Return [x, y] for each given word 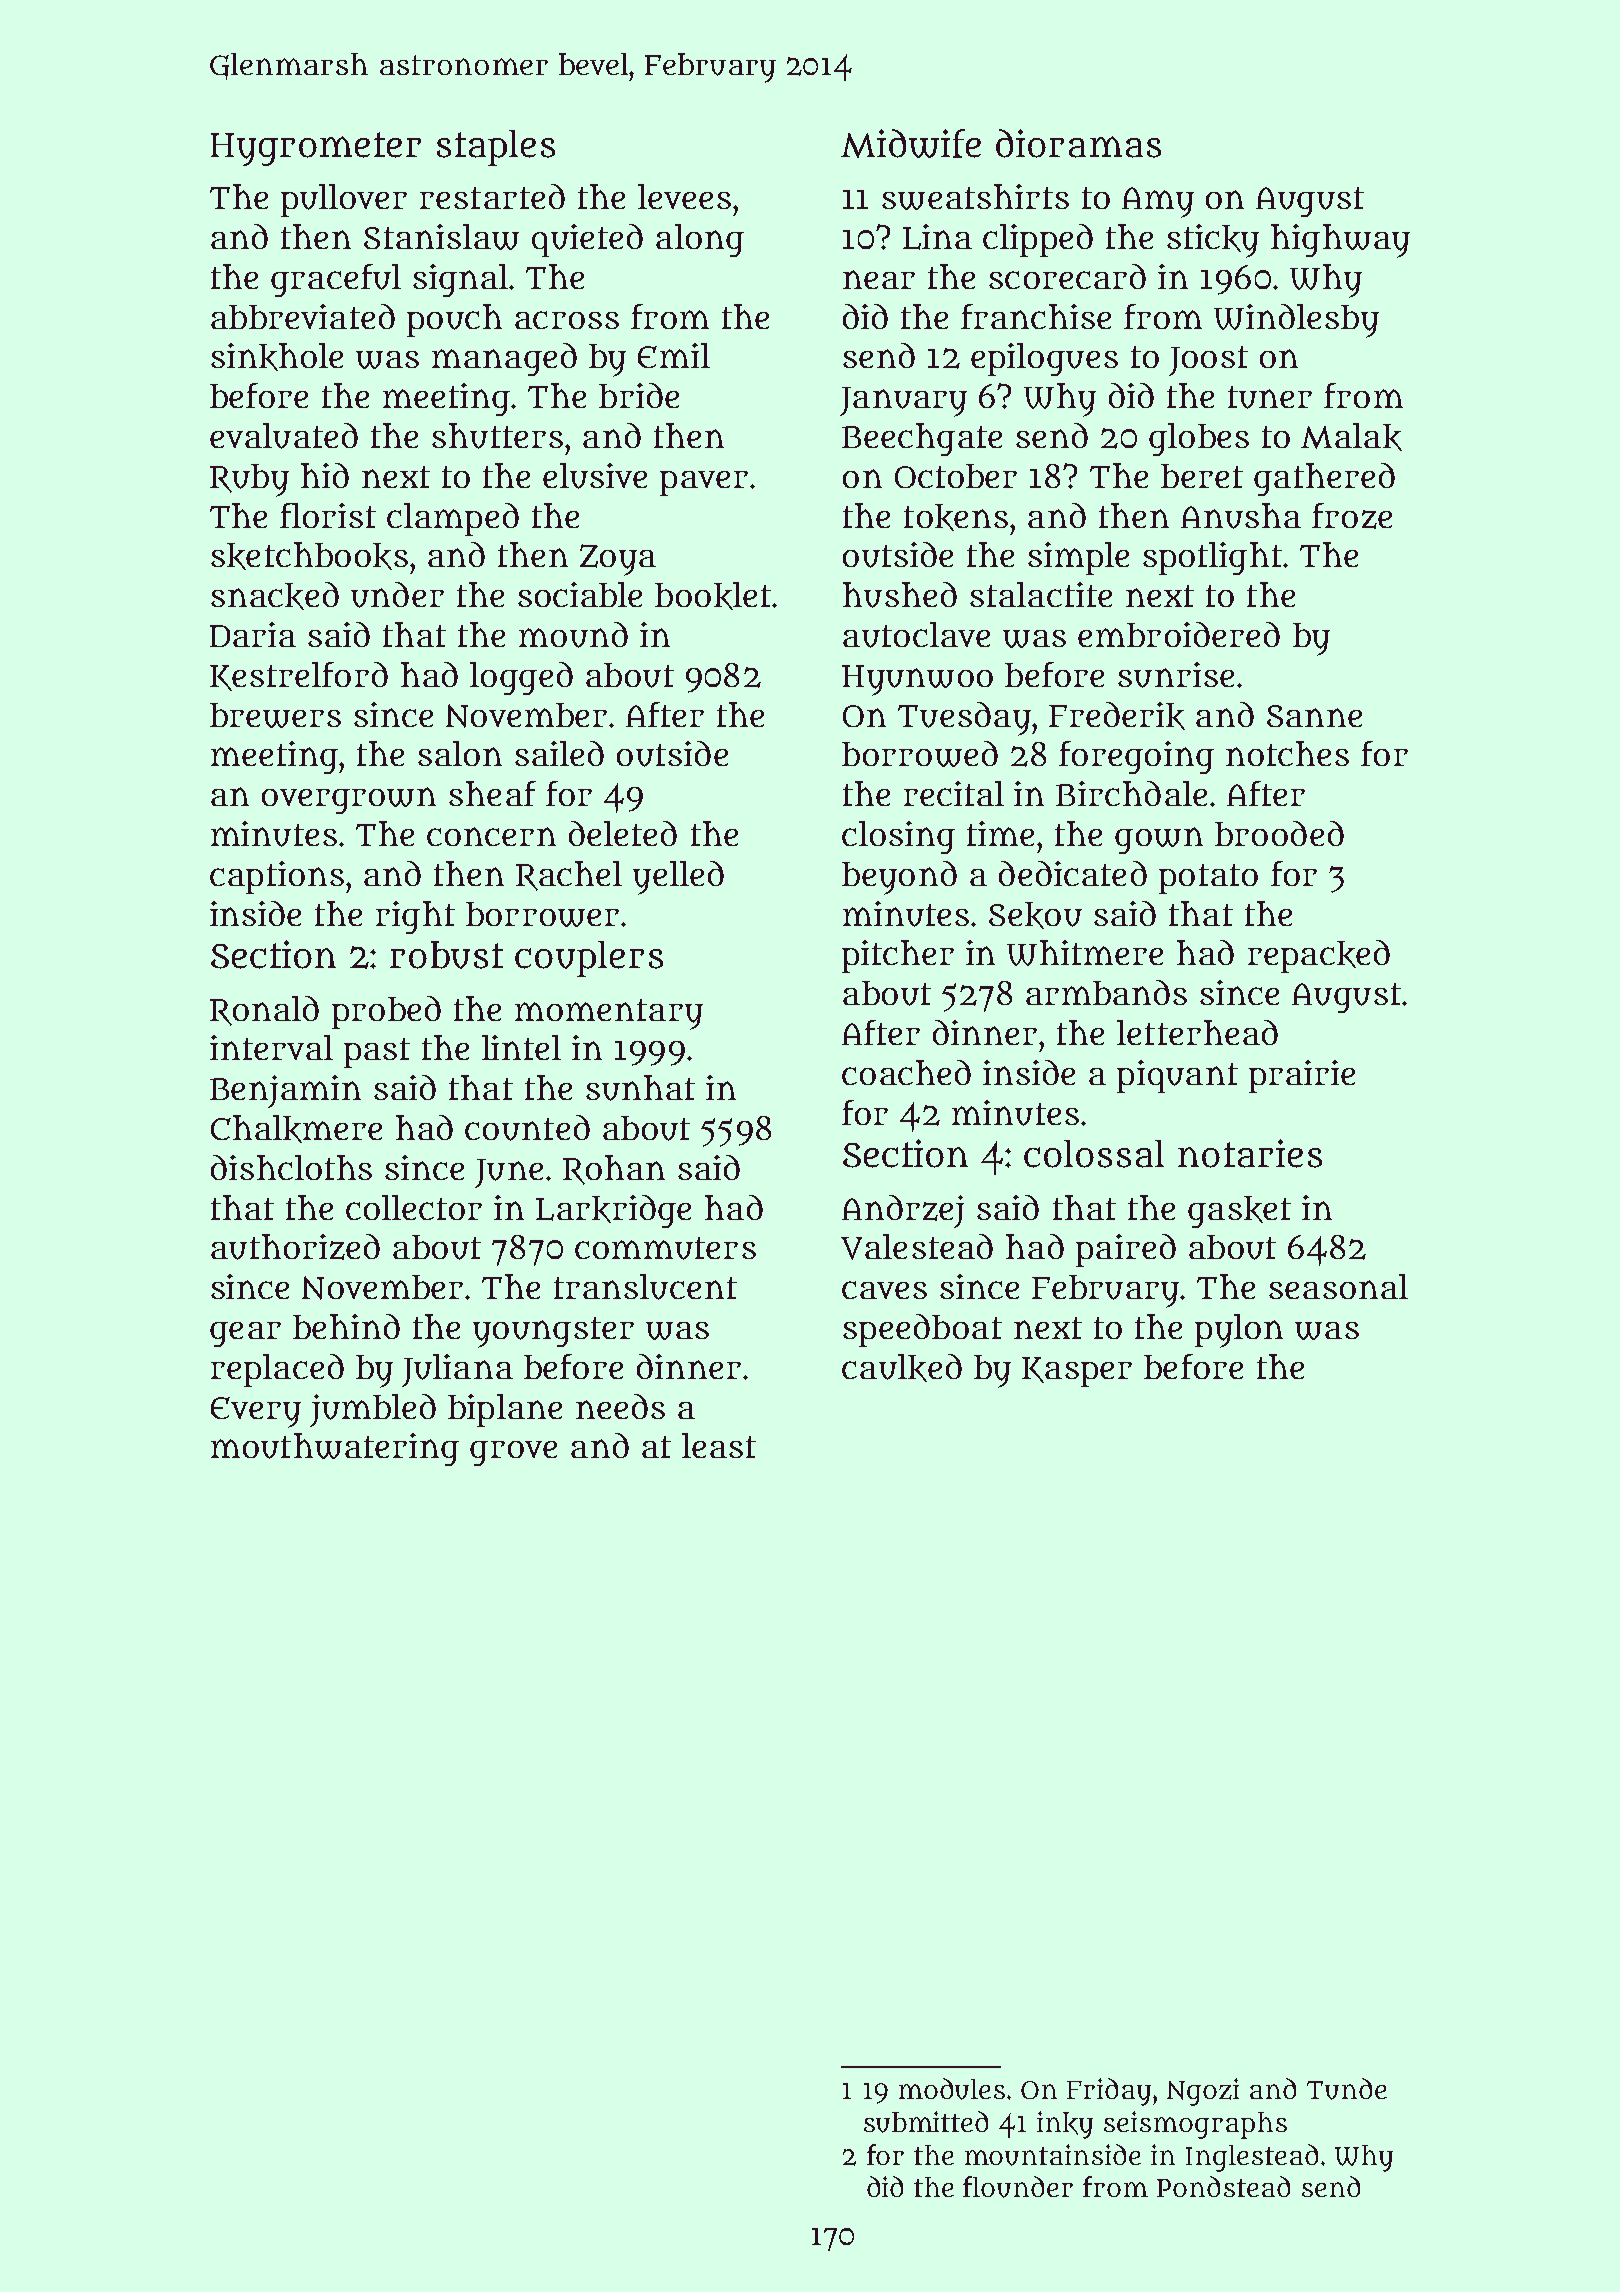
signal [460, 280]
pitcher [898, 956]
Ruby [249, 480]
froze [1352, 516]
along [700, 240]
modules [952, 2089]
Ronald [264, 1011]
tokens [956, 517]
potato [1208, 879]
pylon [1239, 1331]
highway [1340, 241]
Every [256, 1412]
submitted [926, 2122]
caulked [902, 1368]
